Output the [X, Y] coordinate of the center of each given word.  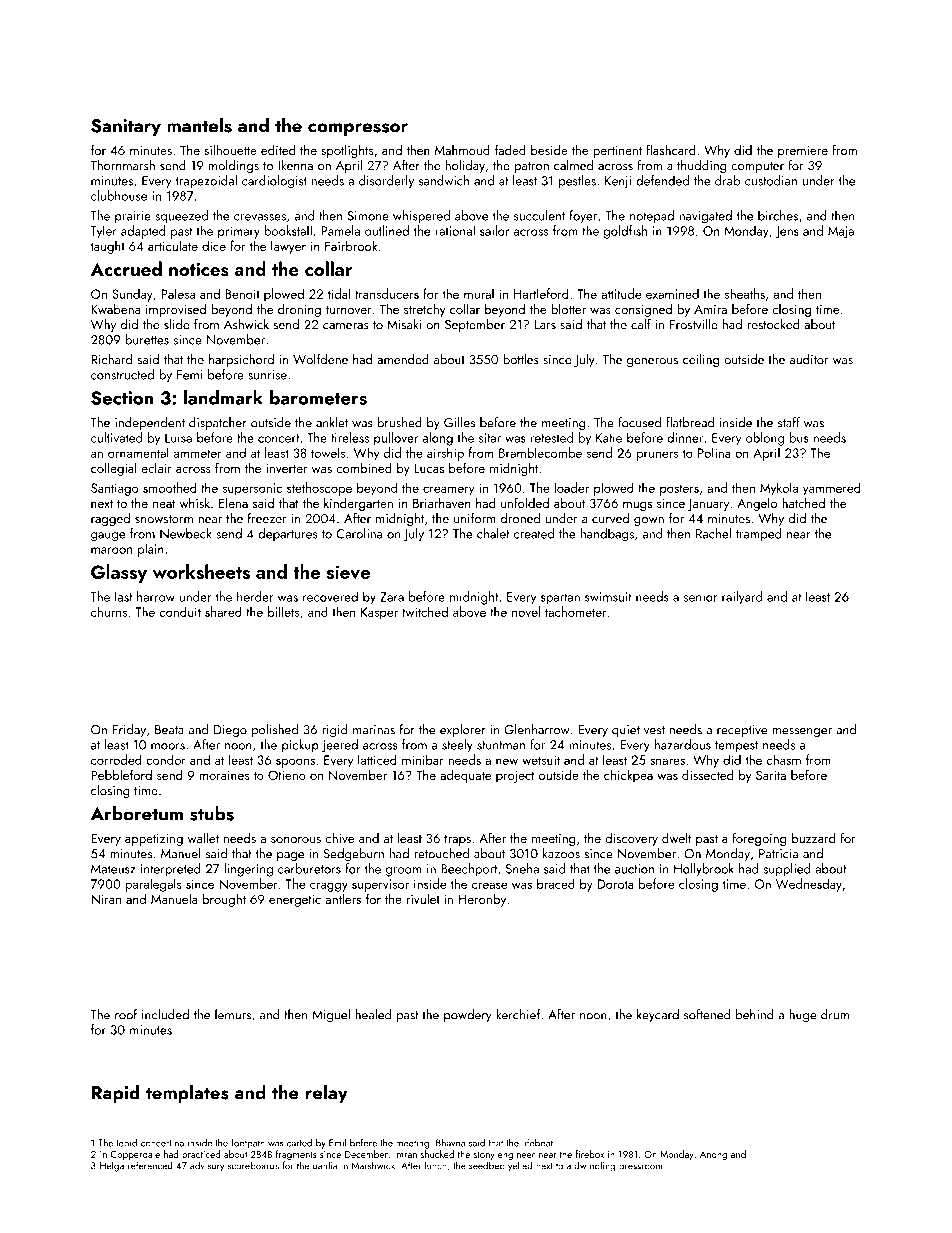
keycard [658, 1016]
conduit [180, 611]
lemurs [233, 1014]
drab [727, 180]
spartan [560, 599]
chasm [784, 759]
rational [455, 230]
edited [278, 149]
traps [457, 840]
